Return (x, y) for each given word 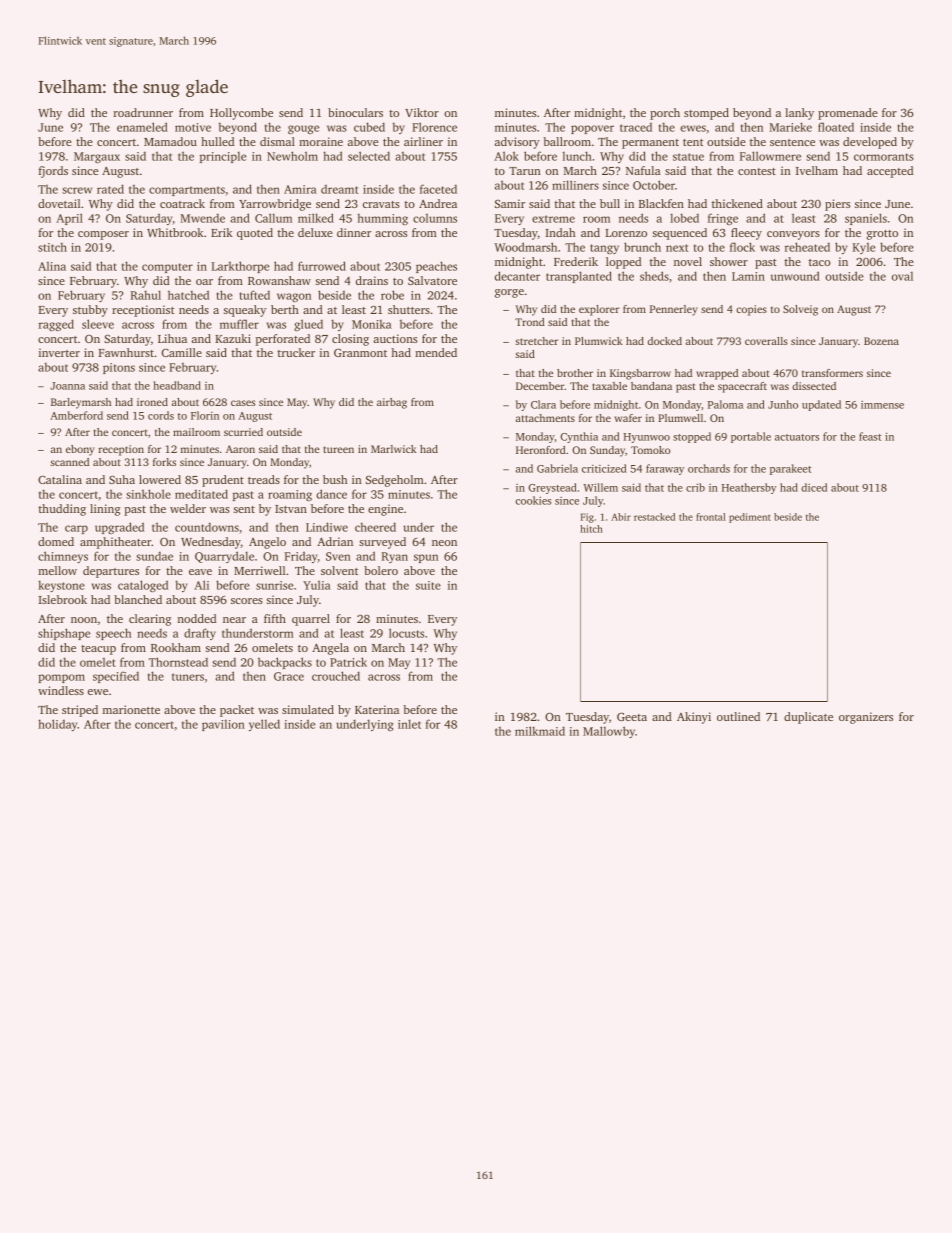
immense (882, 405)
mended (436, 352)
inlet (409, 724)
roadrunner (143, 112)
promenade (848, 114)
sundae (154, 556)
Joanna (67, 386)
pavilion (223, 725)
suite (428, 585)
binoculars (355, 112)
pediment (750, 518)
